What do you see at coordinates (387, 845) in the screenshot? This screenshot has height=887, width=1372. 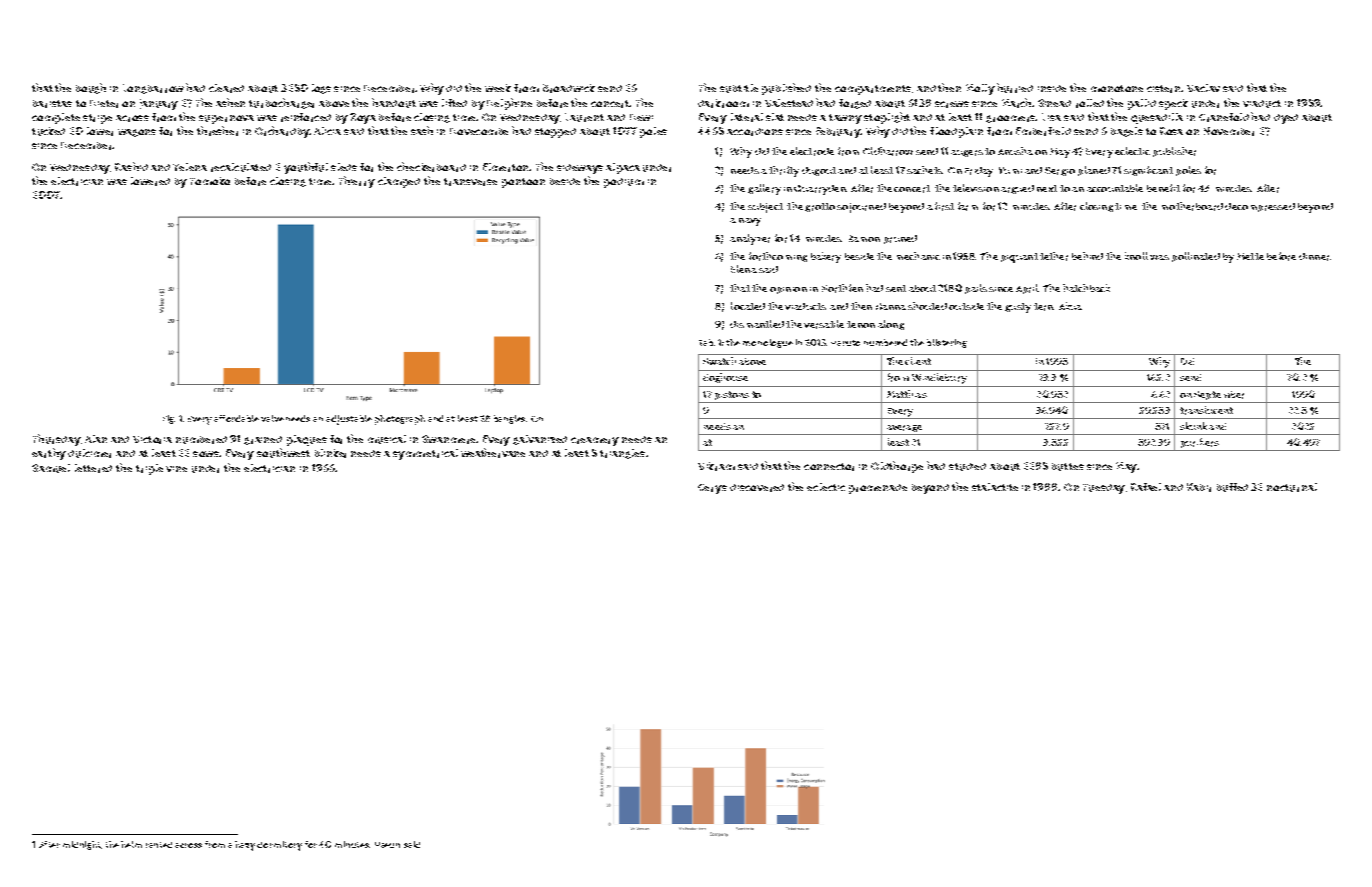 I see `Haeun` at bounding box center [387, 845].
